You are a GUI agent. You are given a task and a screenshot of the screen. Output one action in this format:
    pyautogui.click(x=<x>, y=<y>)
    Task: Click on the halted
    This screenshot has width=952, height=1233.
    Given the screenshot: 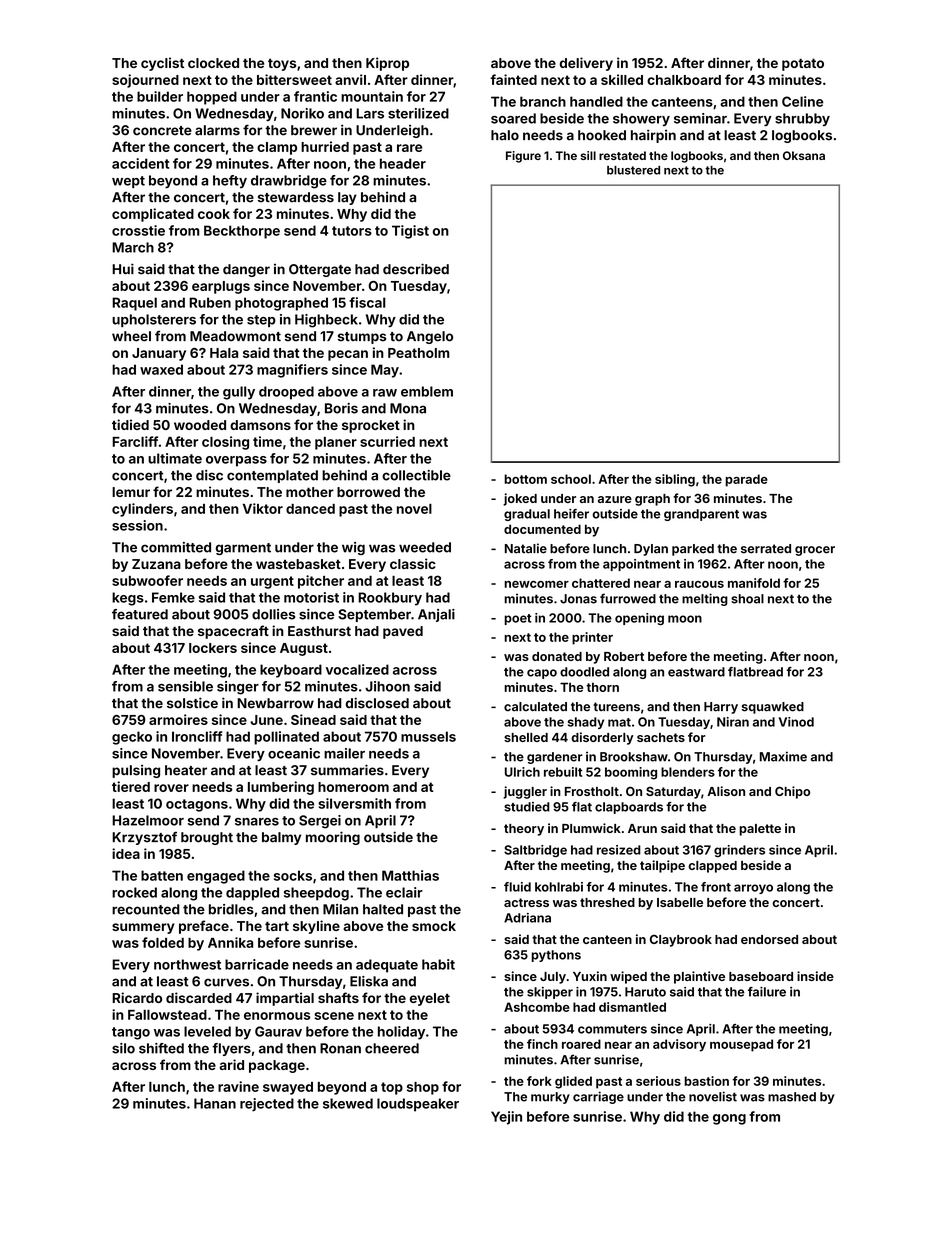 What is the action you would take?
    pyautogui.click(x=383, y=909)
